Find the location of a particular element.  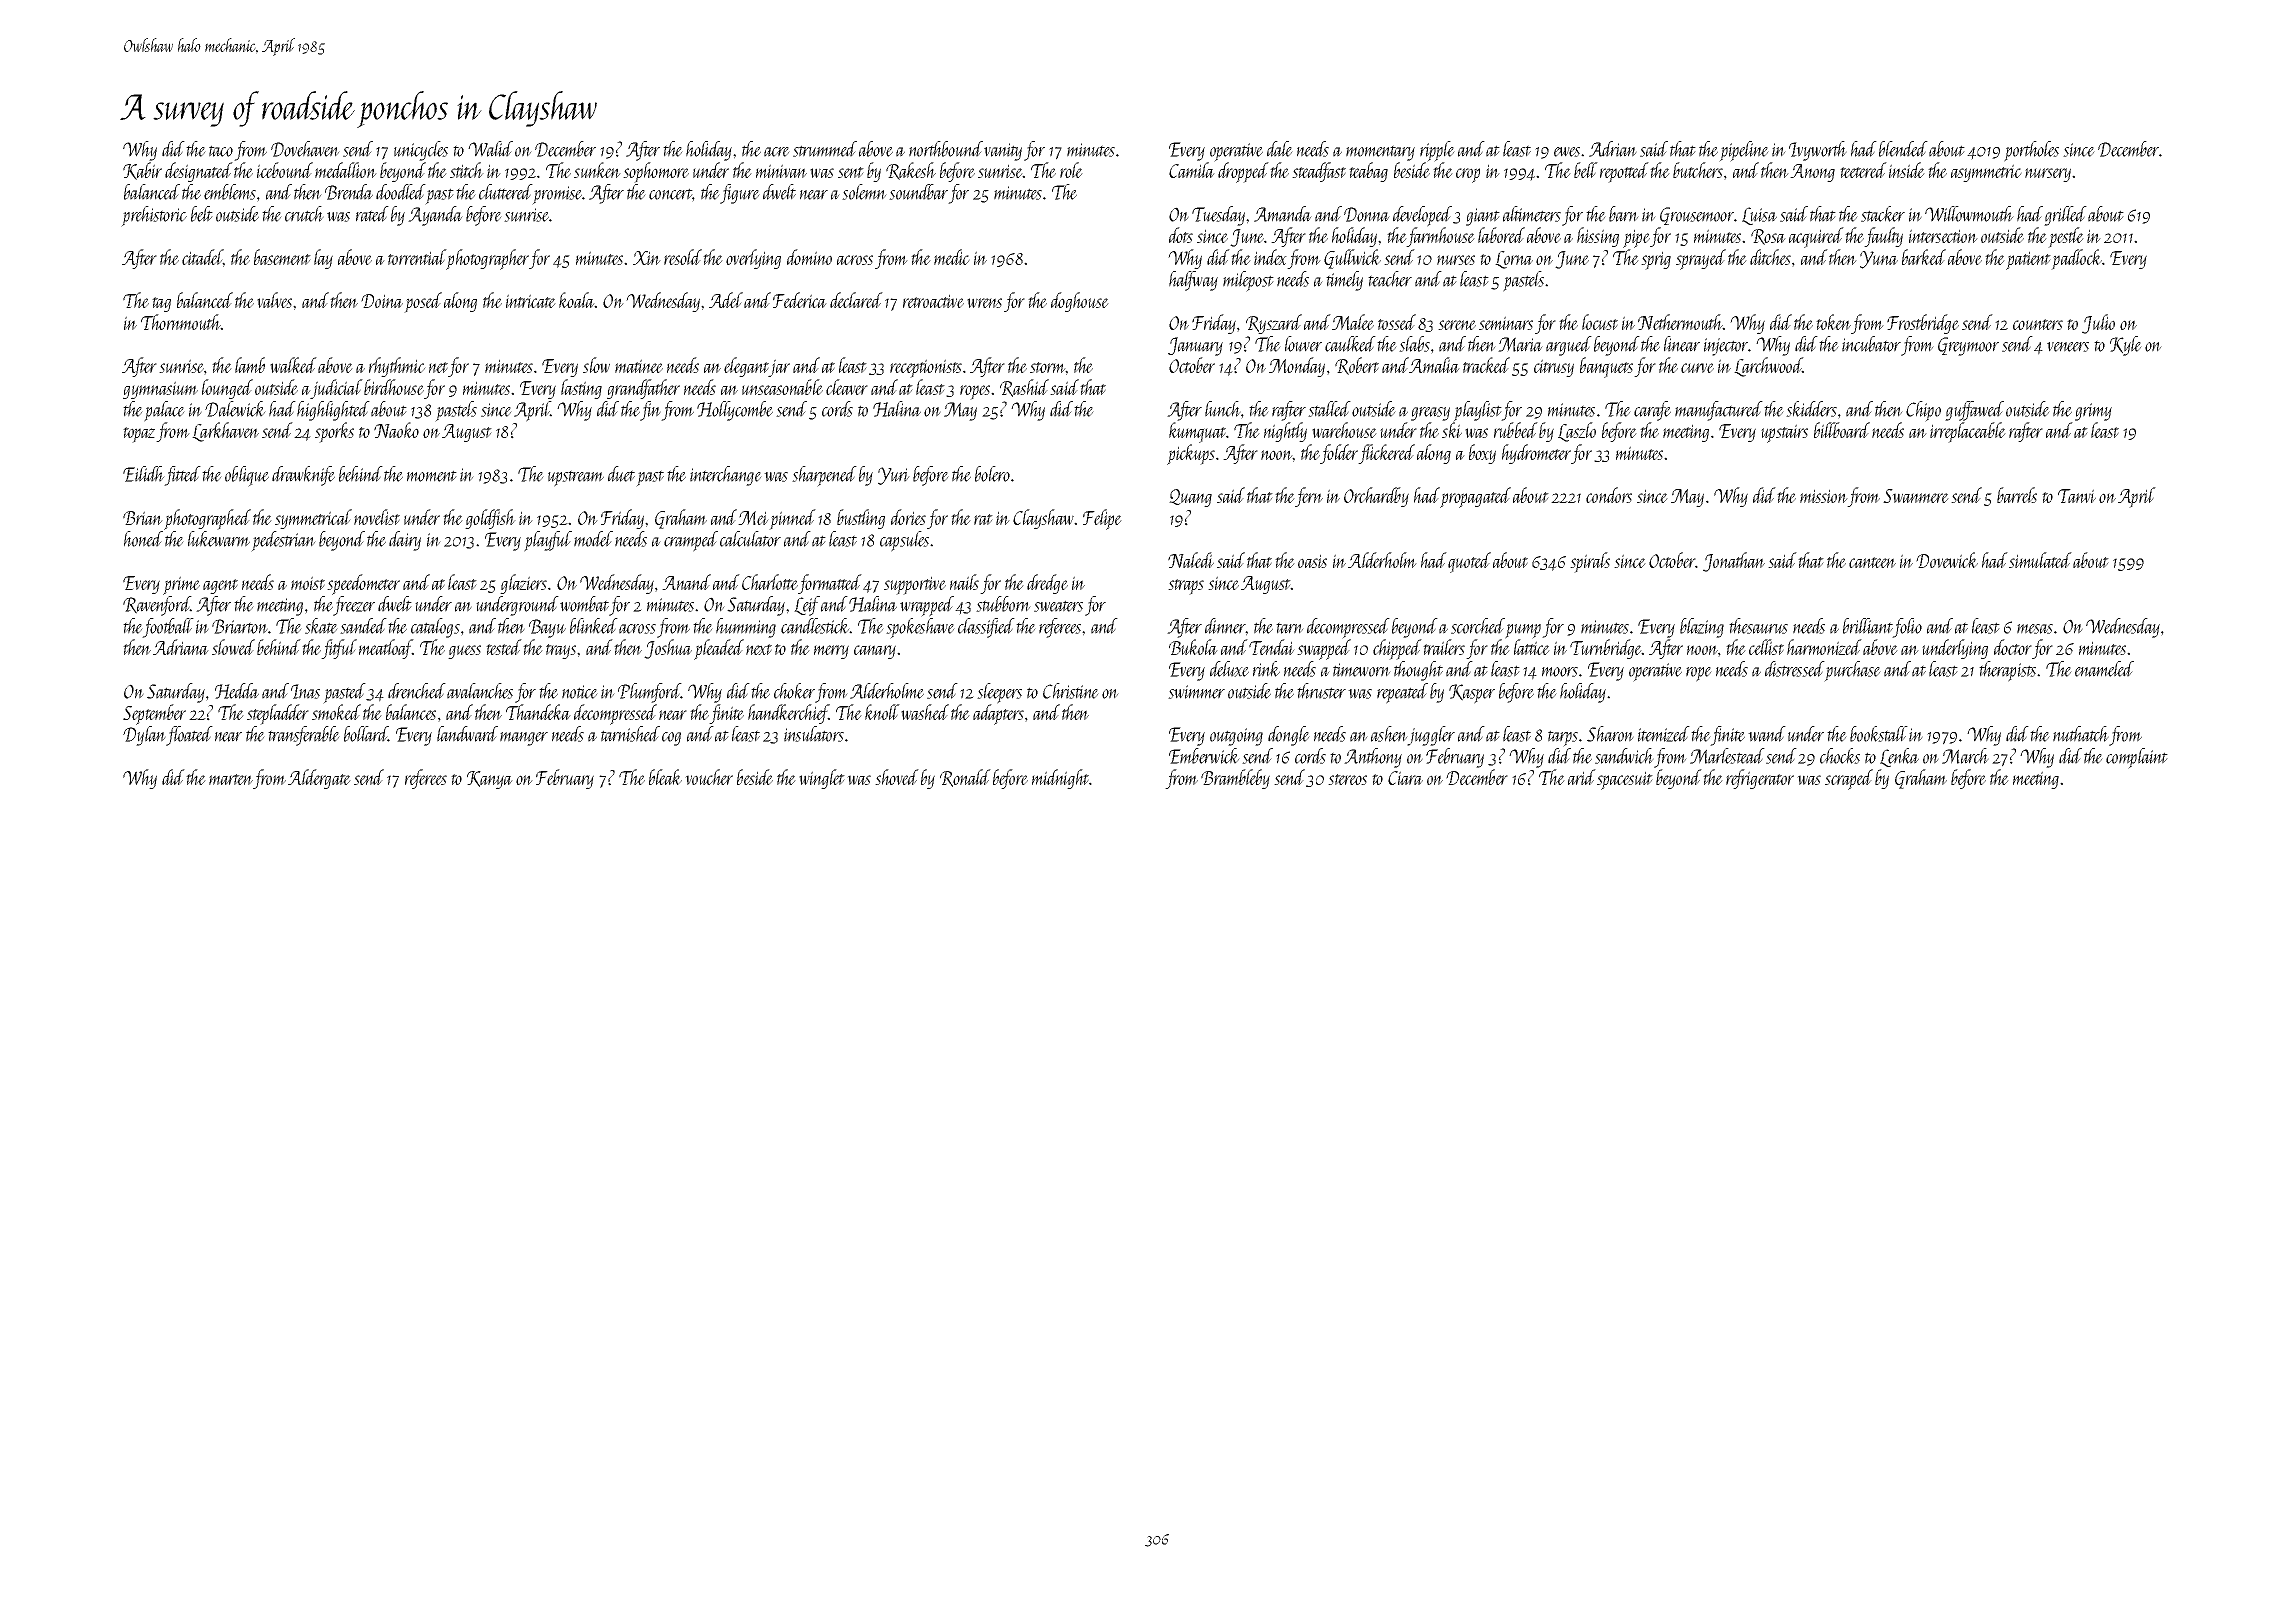

stereos is located at coordinates (1347, 779).
